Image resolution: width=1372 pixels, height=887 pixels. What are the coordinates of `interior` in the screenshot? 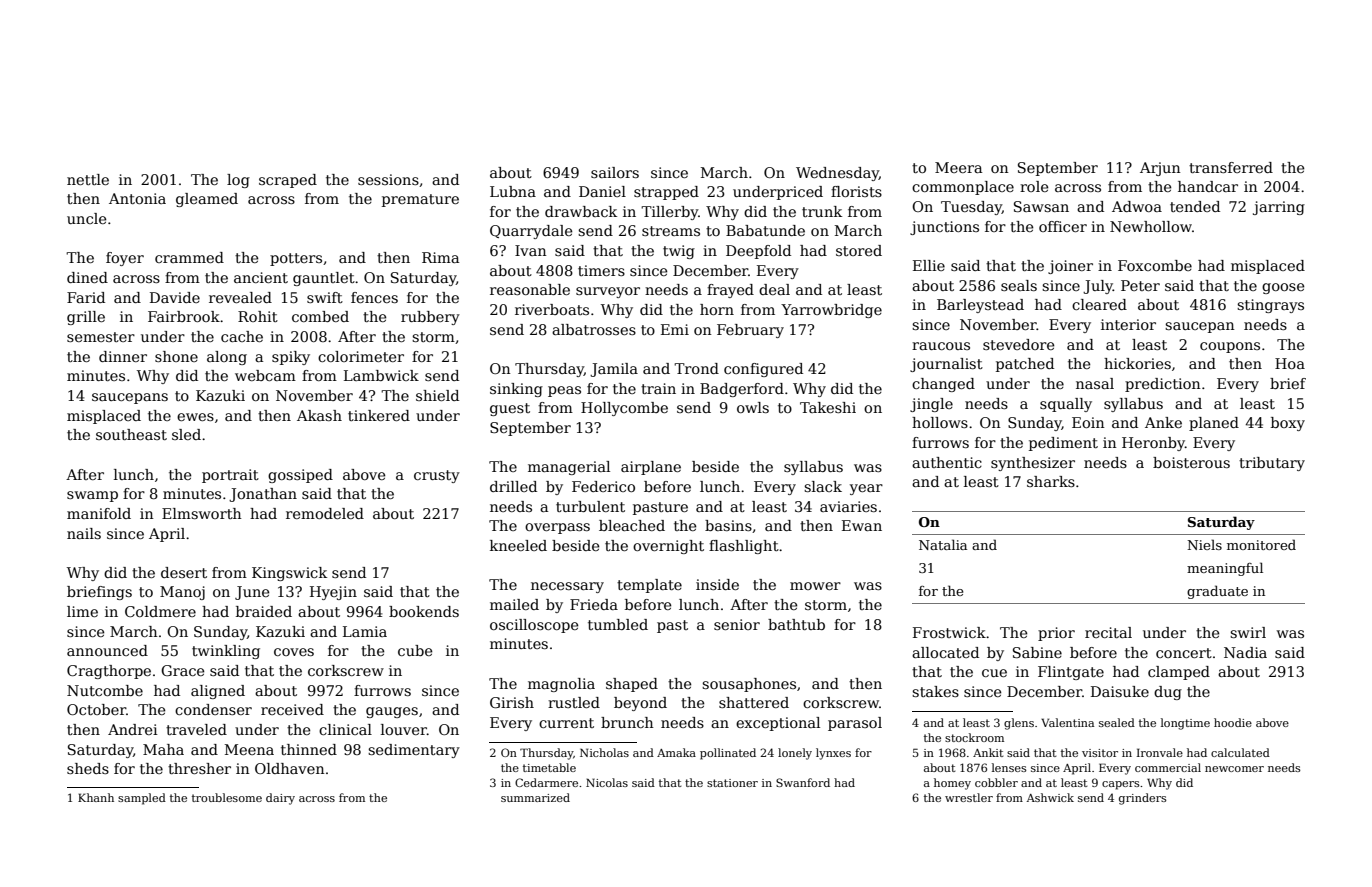 It's located at (1128, 324).
